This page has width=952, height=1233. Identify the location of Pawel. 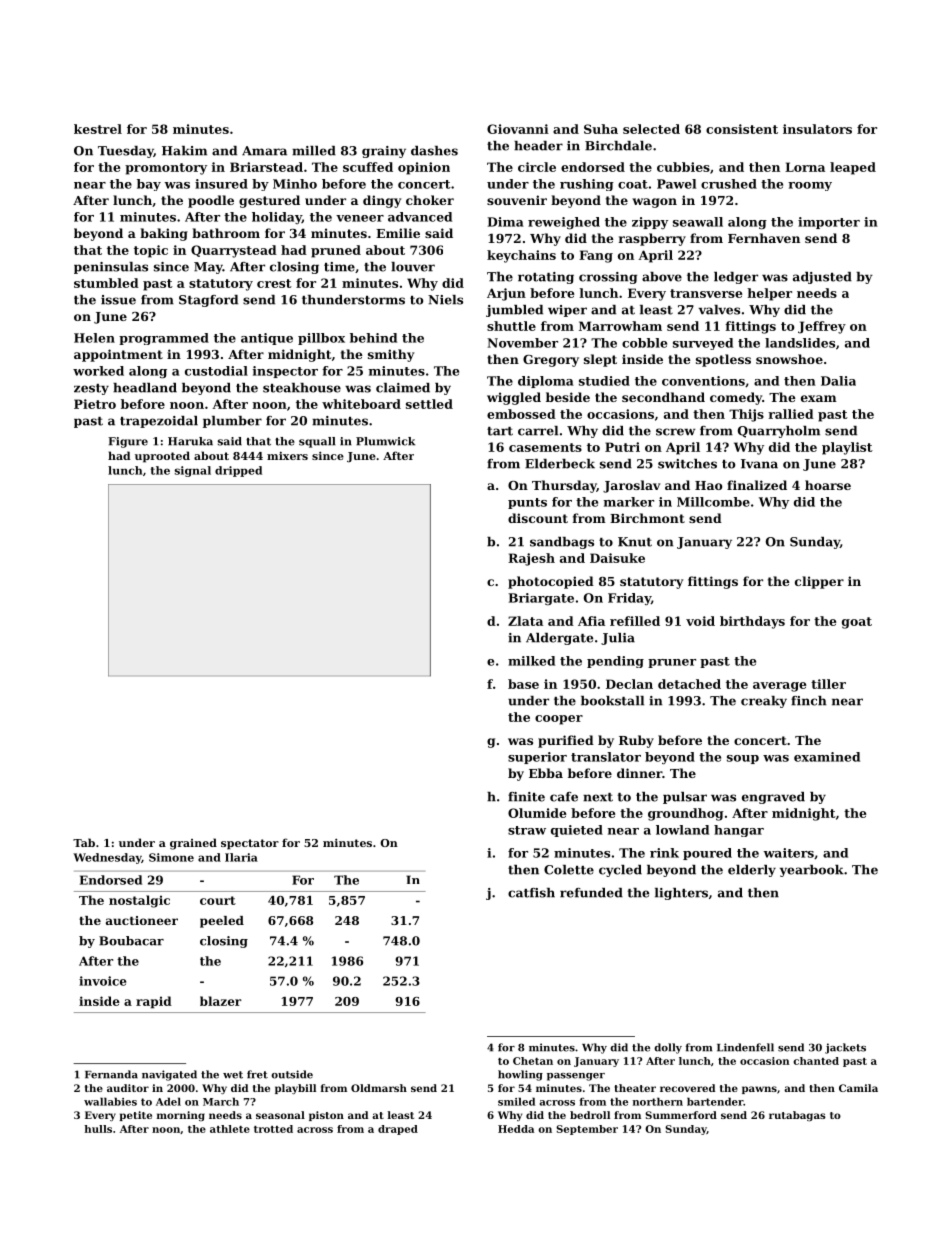
(676, 184).
